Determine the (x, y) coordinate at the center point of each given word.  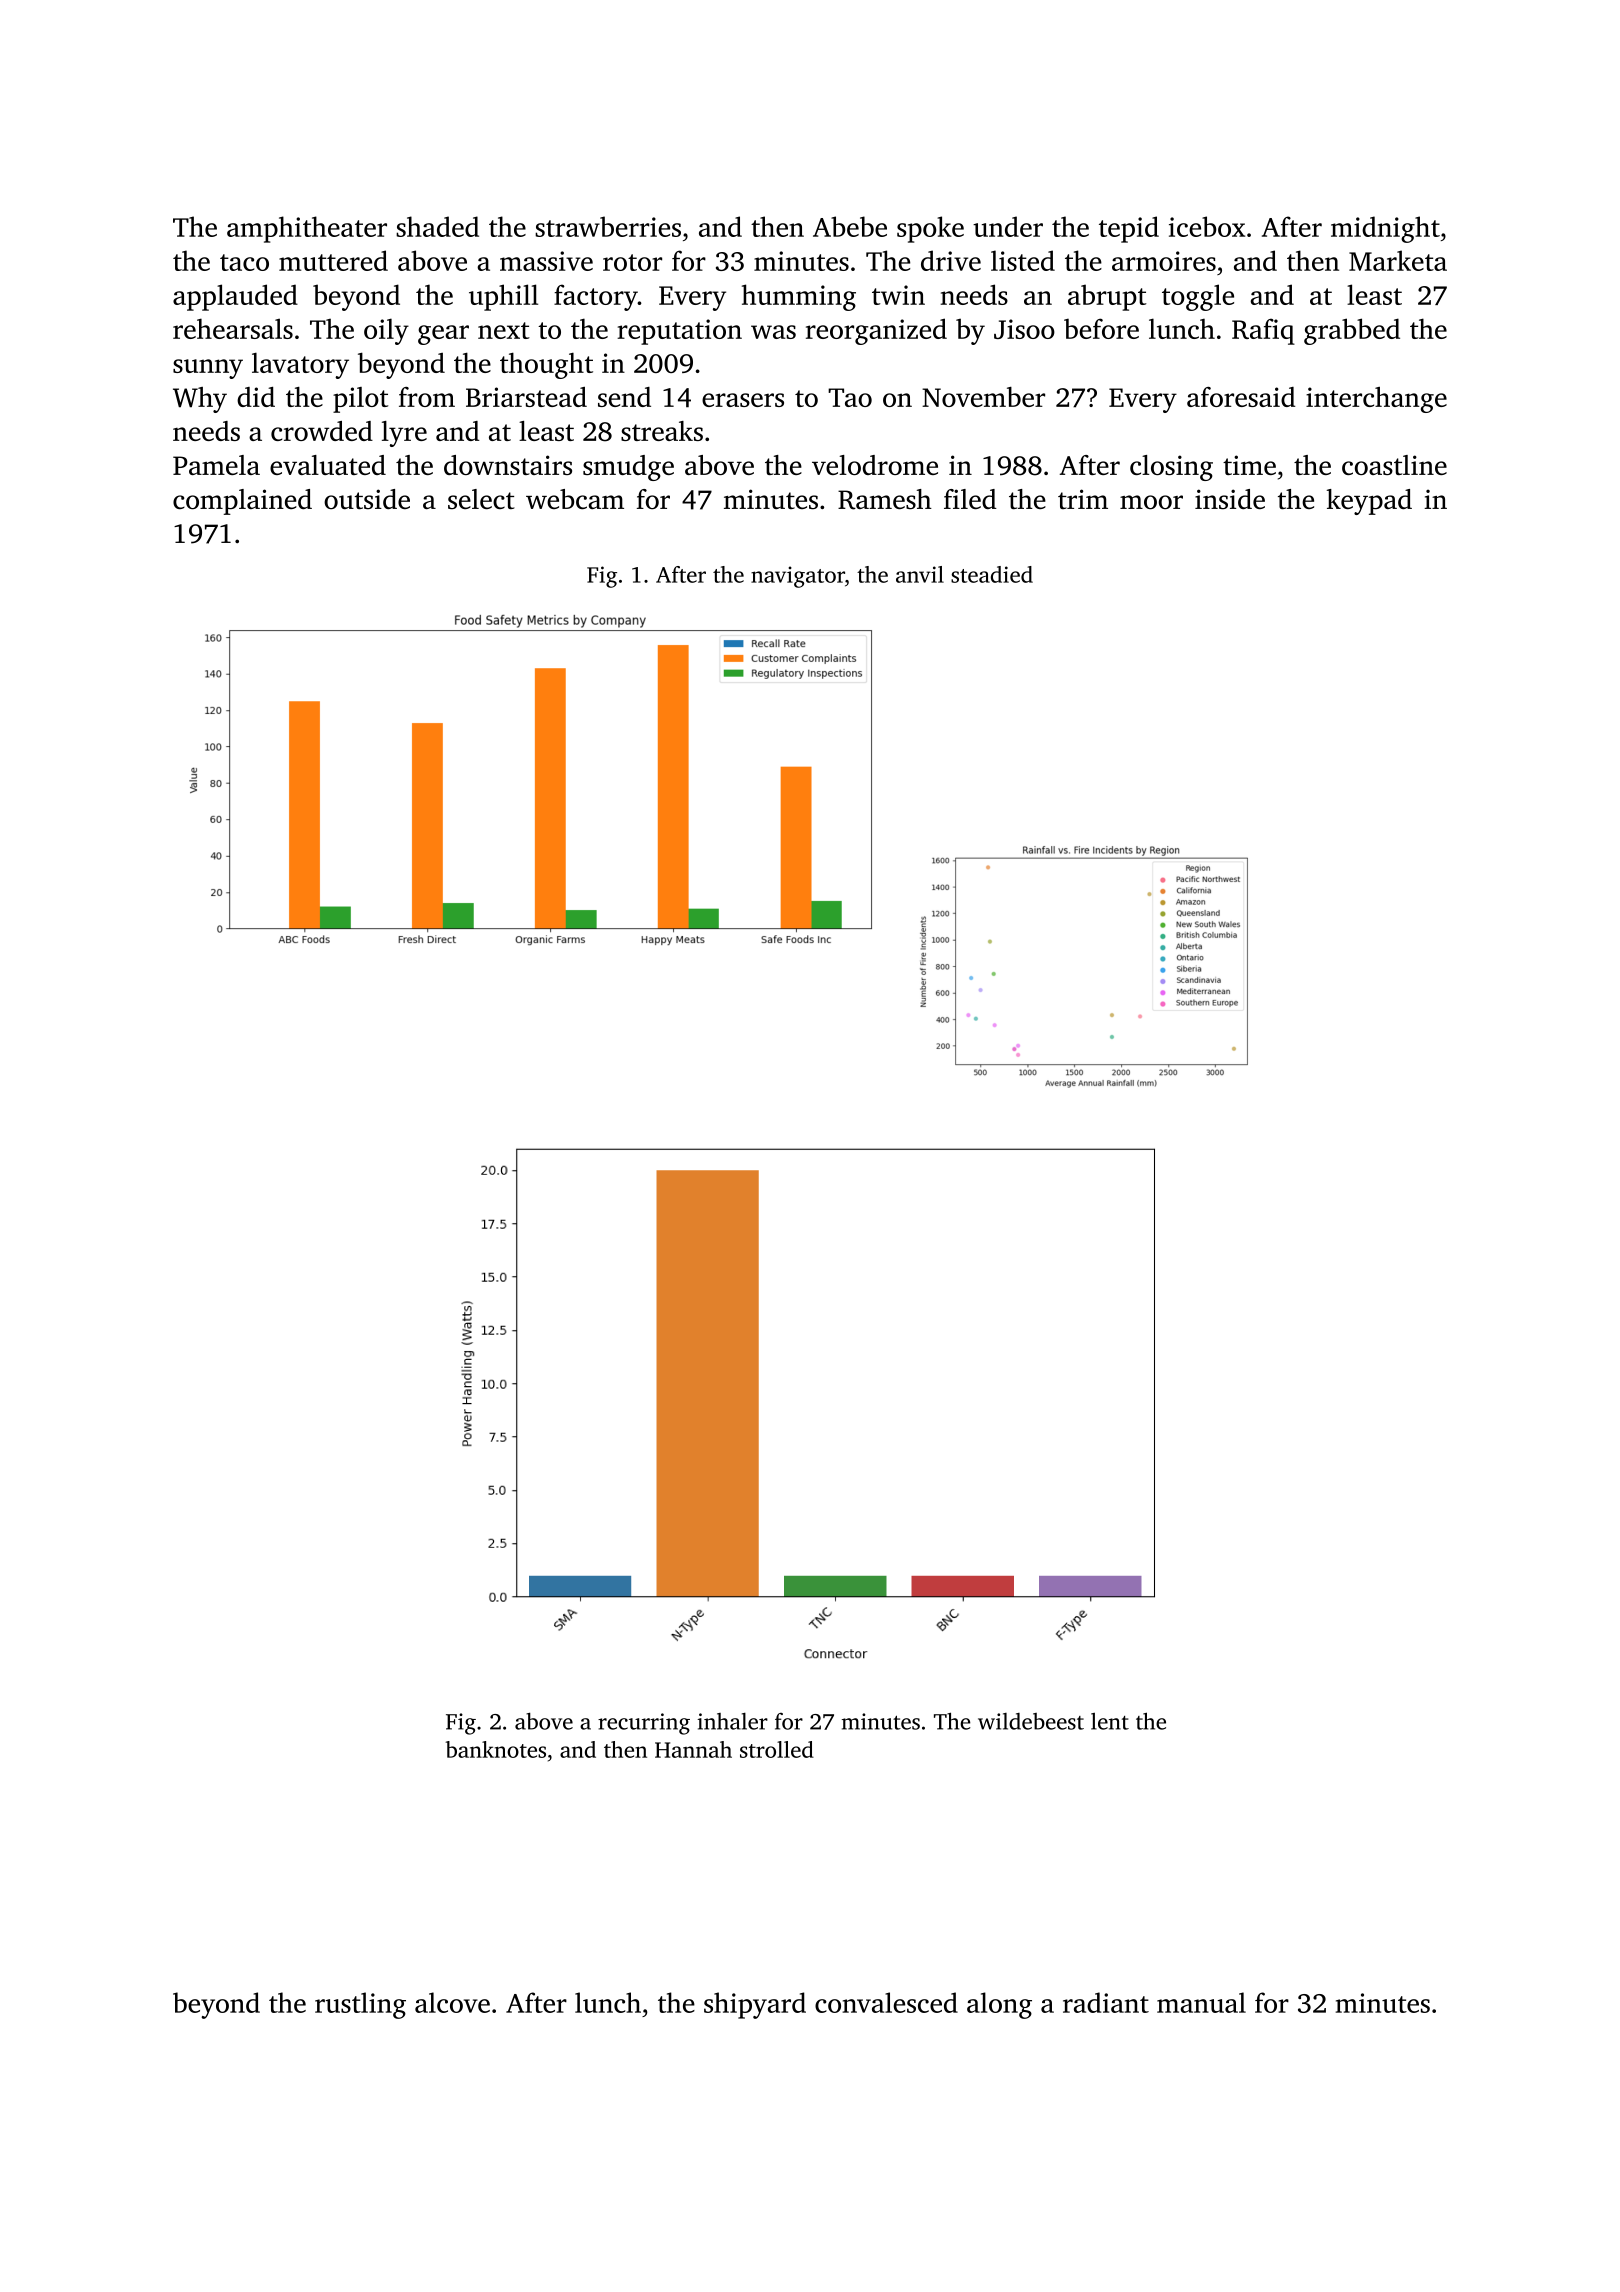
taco (244, 262)
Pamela (216, 465)
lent (1110, 1721)
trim (1083, 499)
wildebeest (1031, 1721)
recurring (644, 1724)
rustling (360, 2005)
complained (242, 502)
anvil (920, 574)
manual (1201, 2002)
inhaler (733, 1721)
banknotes (495, 1749)
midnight (1385, 229)
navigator (798, 577)
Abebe (850, 226)
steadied (992, 574)
